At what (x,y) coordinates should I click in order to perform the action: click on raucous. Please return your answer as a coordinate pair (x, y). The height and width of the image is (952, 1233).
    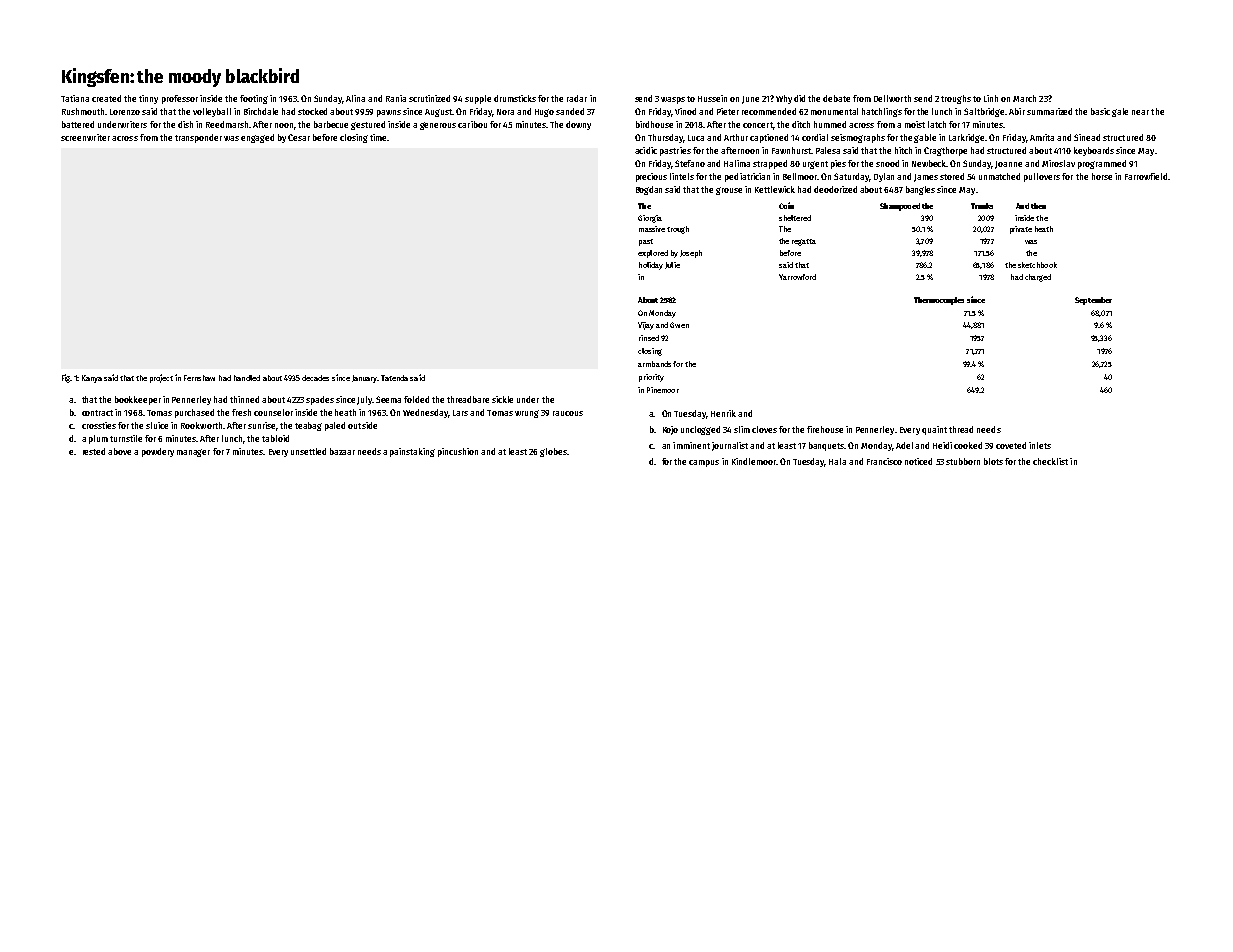
    Looking at the image, I should click on (568, 413).
